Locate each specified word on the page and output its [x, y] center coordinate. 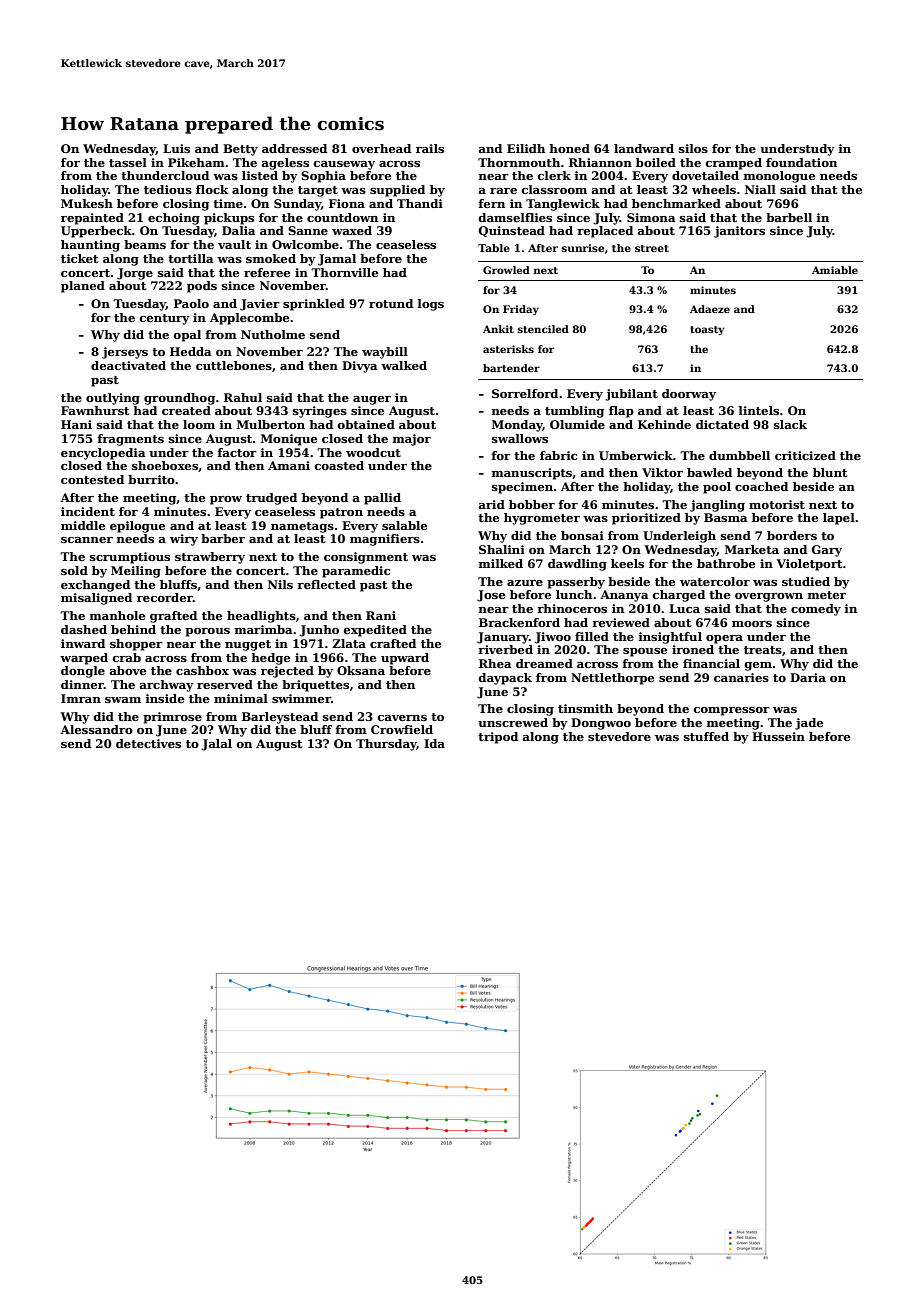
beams [145, 244]
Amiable [835, 270]
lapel [839, 519]
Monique [289, 440]
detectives [148, 743]
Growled [506, 270]
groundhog [179, 399]
